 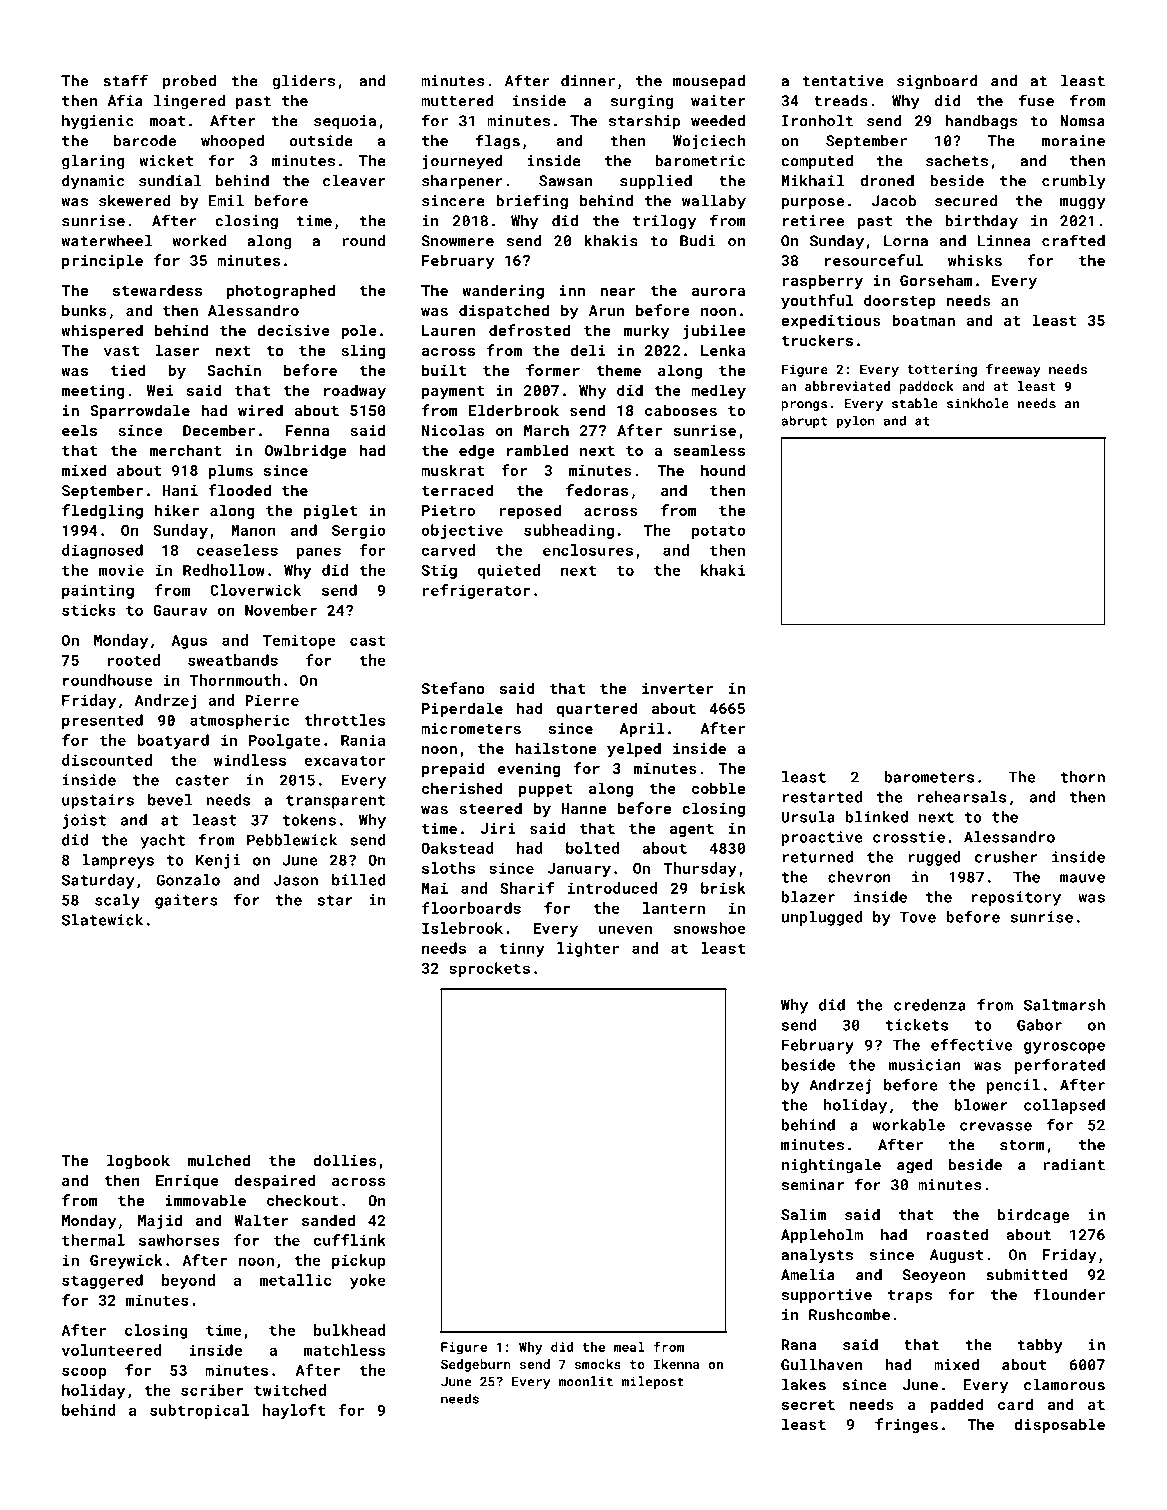 I want to click on dinner, so click(x=588, y=81).
